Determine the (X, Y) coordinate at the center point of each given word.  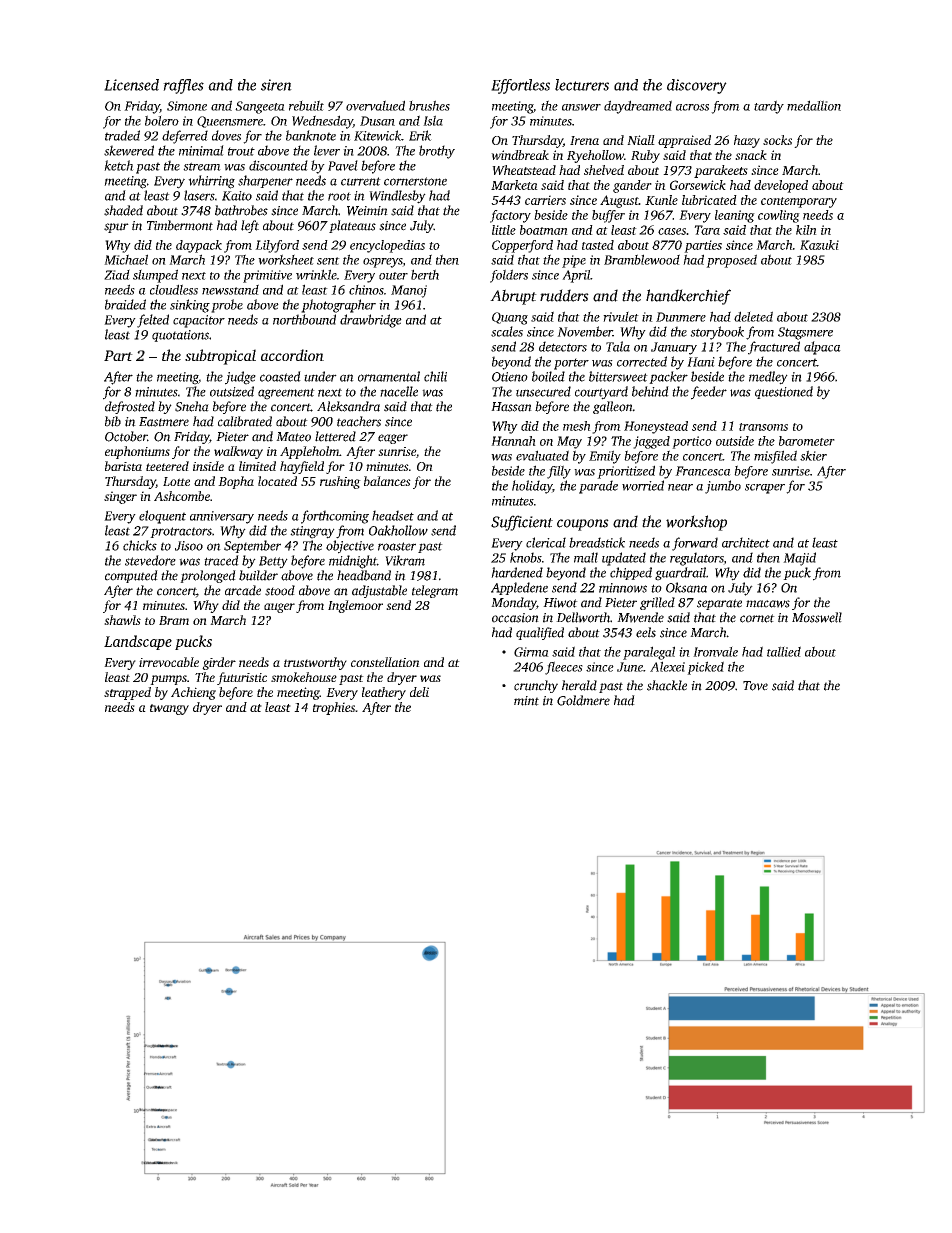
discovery (697, 86)
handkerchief (688, 297)
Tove (755, 686)
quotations (180, 336)
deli (419, 692)
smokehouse (304, 677)
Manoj (409, 291)
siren (276, 85)
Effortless (520, 86)
